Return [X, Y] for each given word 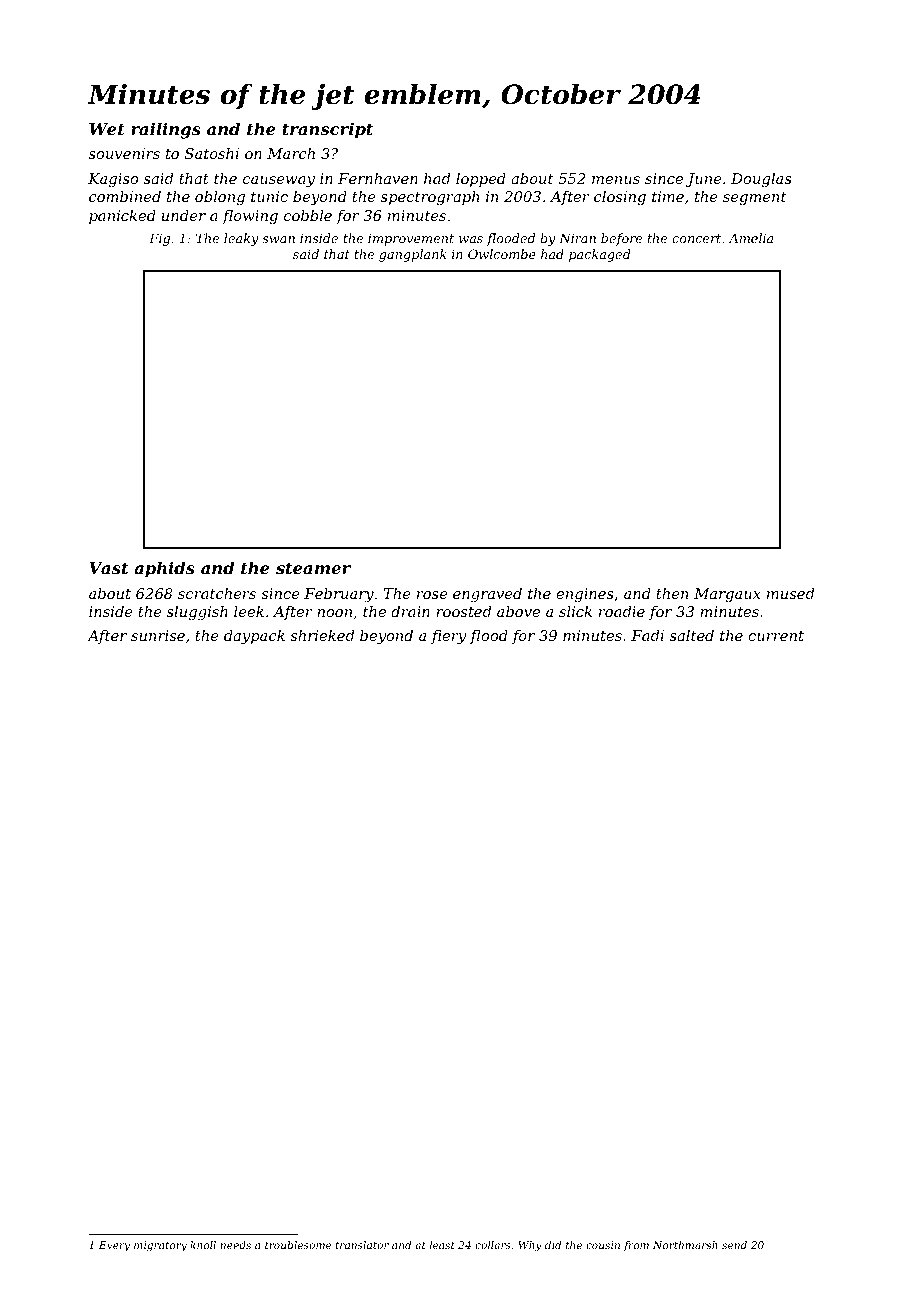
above [518, 611]
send [734, 1245]
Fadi [647, 635]
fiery [448, 637]
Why [530, 1246]
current [776, 636]
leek [249, 611]
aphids [164, 569]
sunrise [158, 635]
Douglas [761, 180]
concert [696, 238]
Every [114, 1246]
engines [585, 595]
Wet [107, 129]
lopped [481, 180]
